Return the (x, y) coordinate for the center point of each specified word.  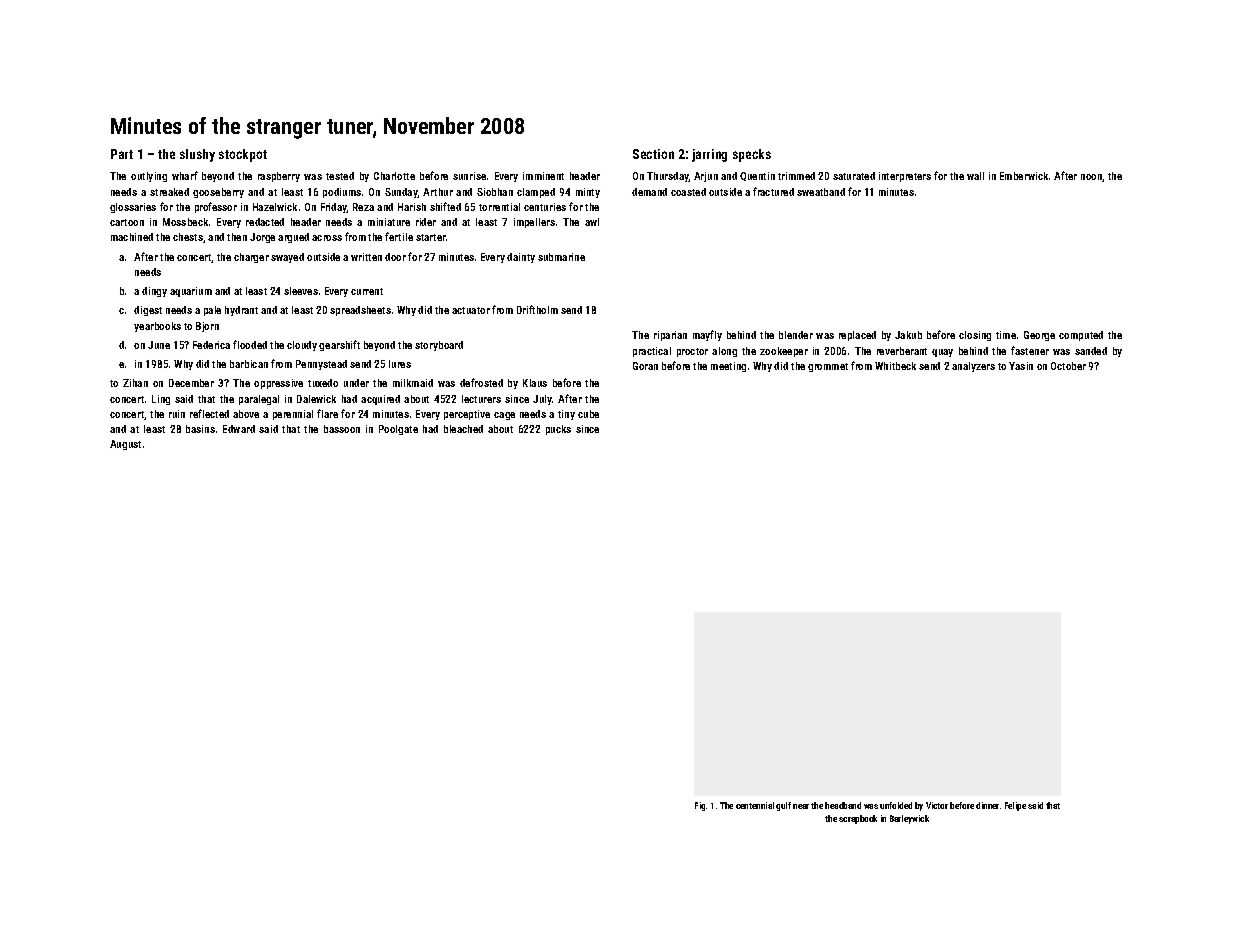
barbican (249, 364)
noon (1092, 178)
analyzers (973, 367)
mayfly (707, 335)
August (125, 445)
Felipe (1015, 806)
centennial (755, 805)
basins (200, 429)
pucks (558, 430)
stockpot (243, 155)
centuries (545, 207)
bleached (463, 429)
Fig (700, 806)
